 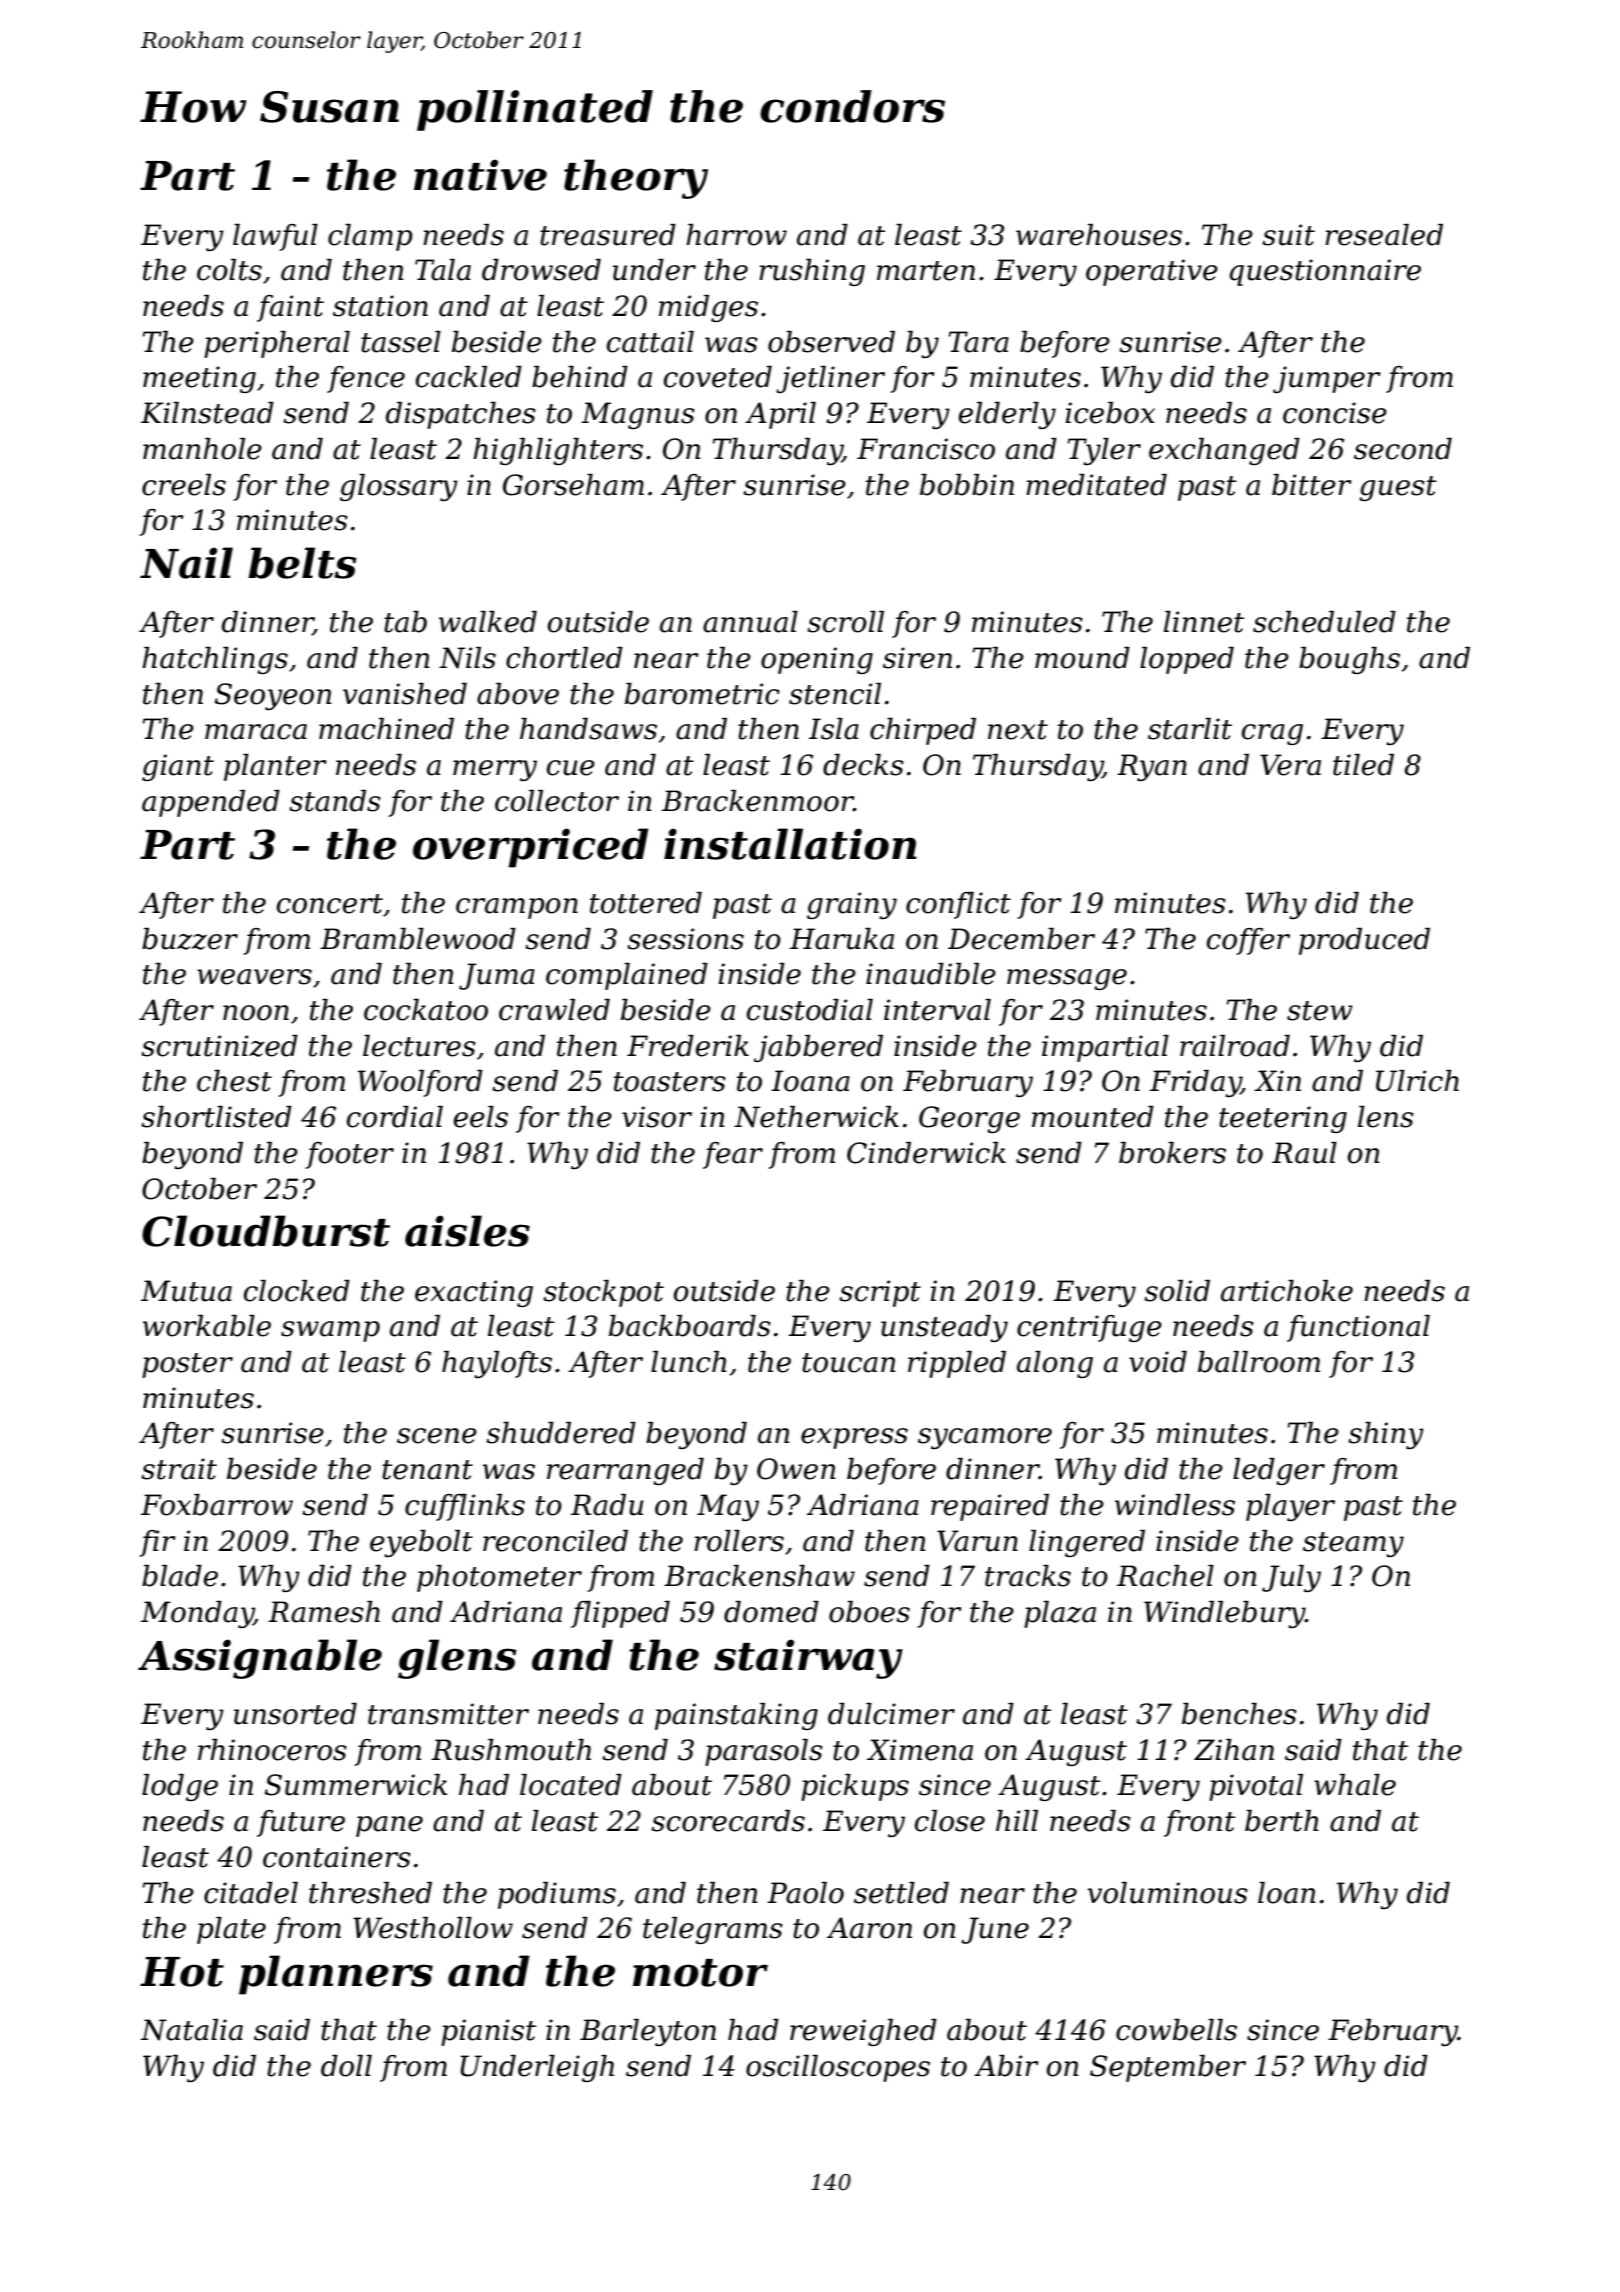 What do you see at coordinates (337, 1857) in the screenshot?
I see `containers` at bounding box center [337, 1857].
